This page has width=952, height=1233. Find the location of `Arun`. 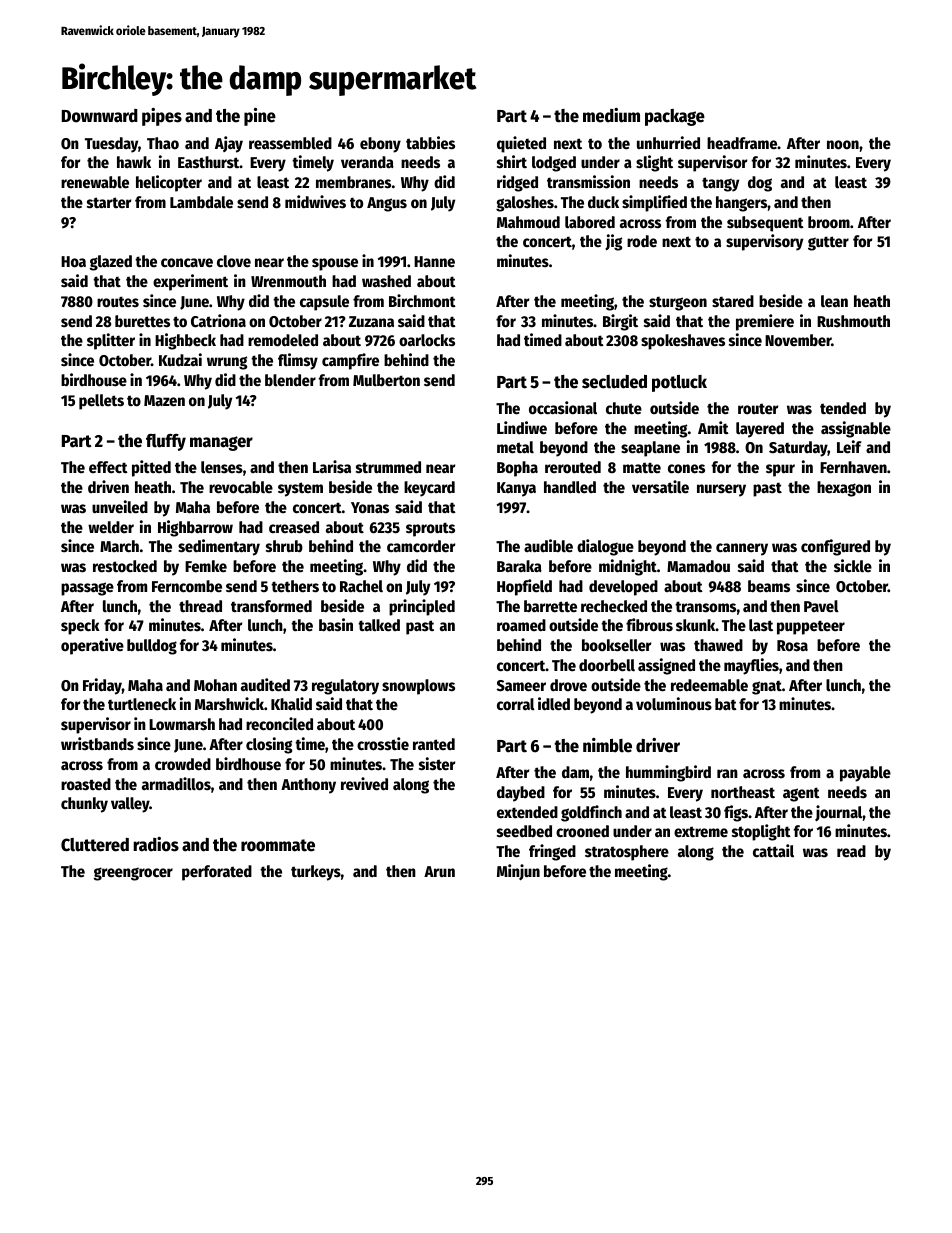

Arun is located at coordinates (439, 871).
